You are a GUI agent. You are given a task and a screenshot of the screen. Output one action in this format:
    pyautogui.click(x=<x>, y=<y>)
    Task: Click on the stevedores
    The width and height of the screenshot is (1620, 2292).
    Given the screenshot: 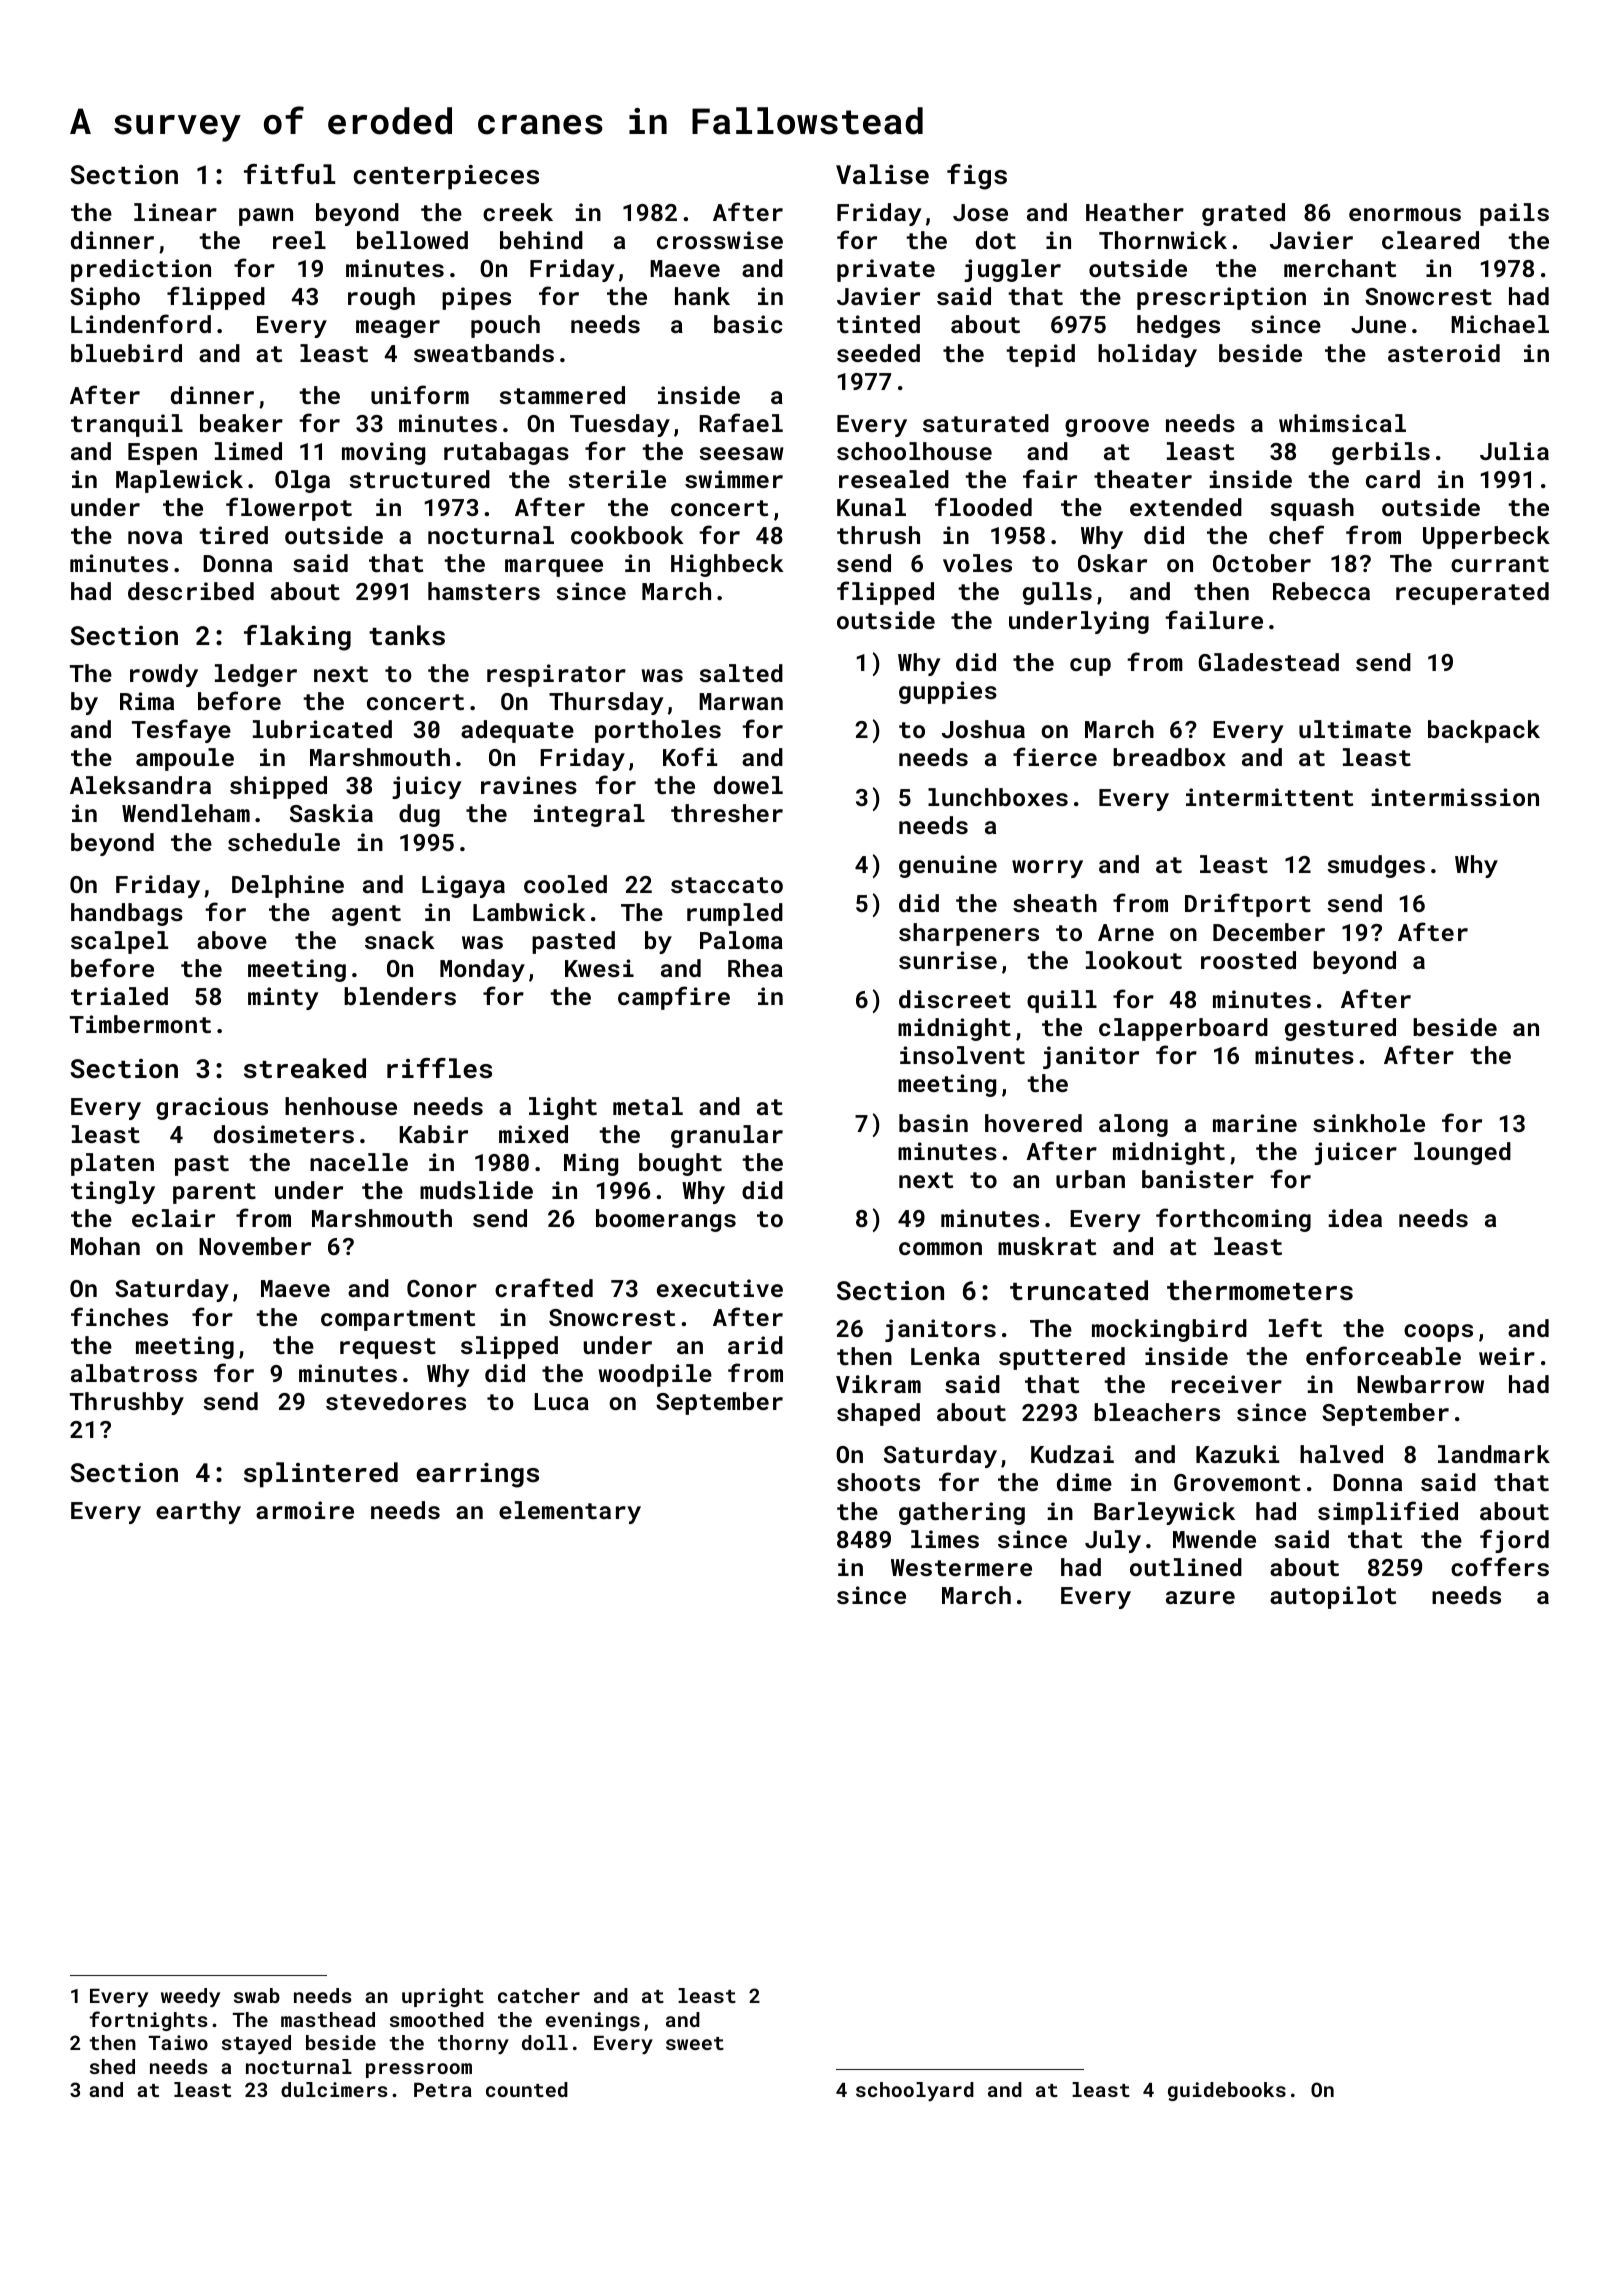 What is the action you would take?
    pyautogui.click(x=396, y=1401)
